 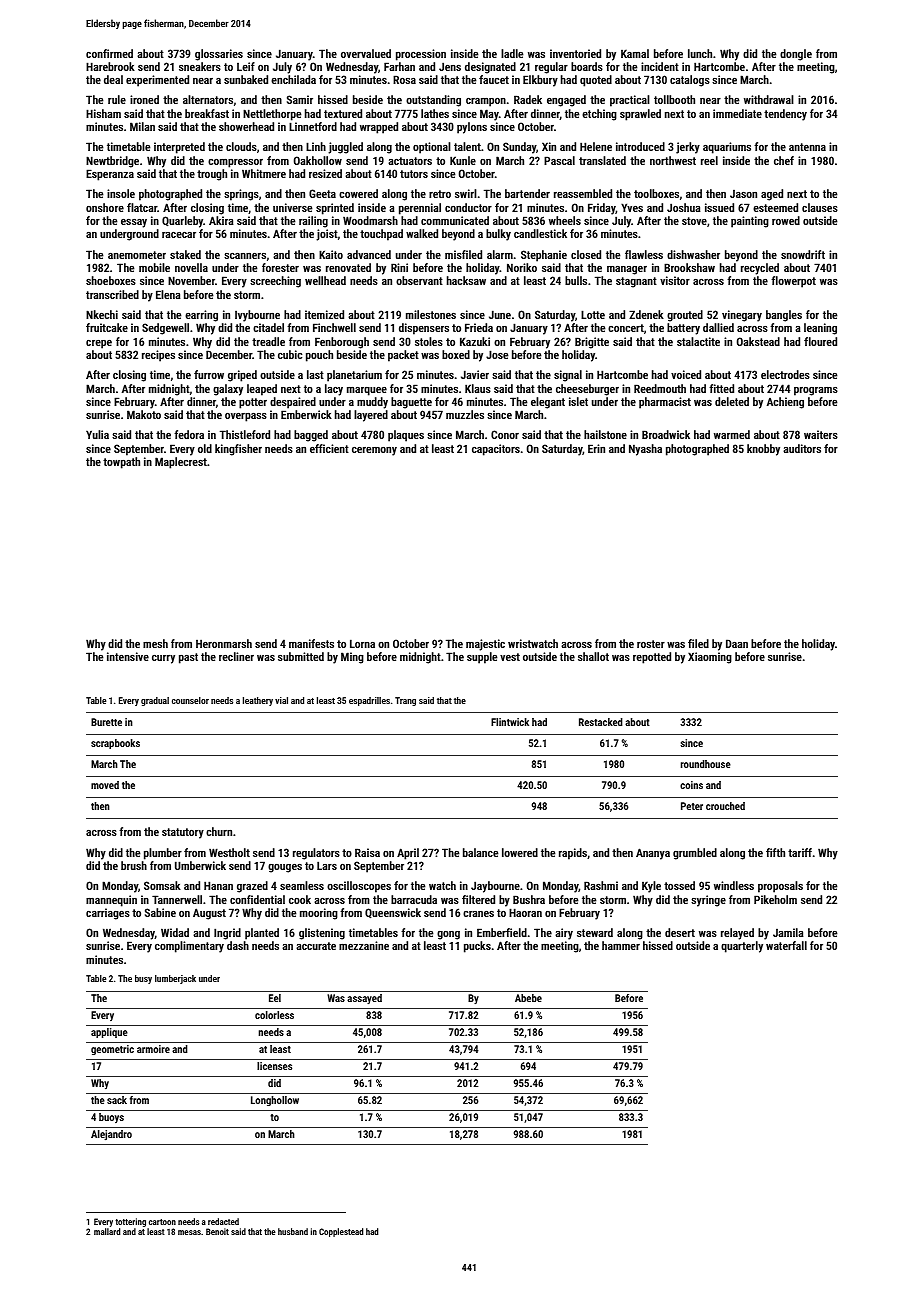 What do you see at coordinates (181, 463) in the page?
I see `Maplecrest` at bounding box center [181, 463].
